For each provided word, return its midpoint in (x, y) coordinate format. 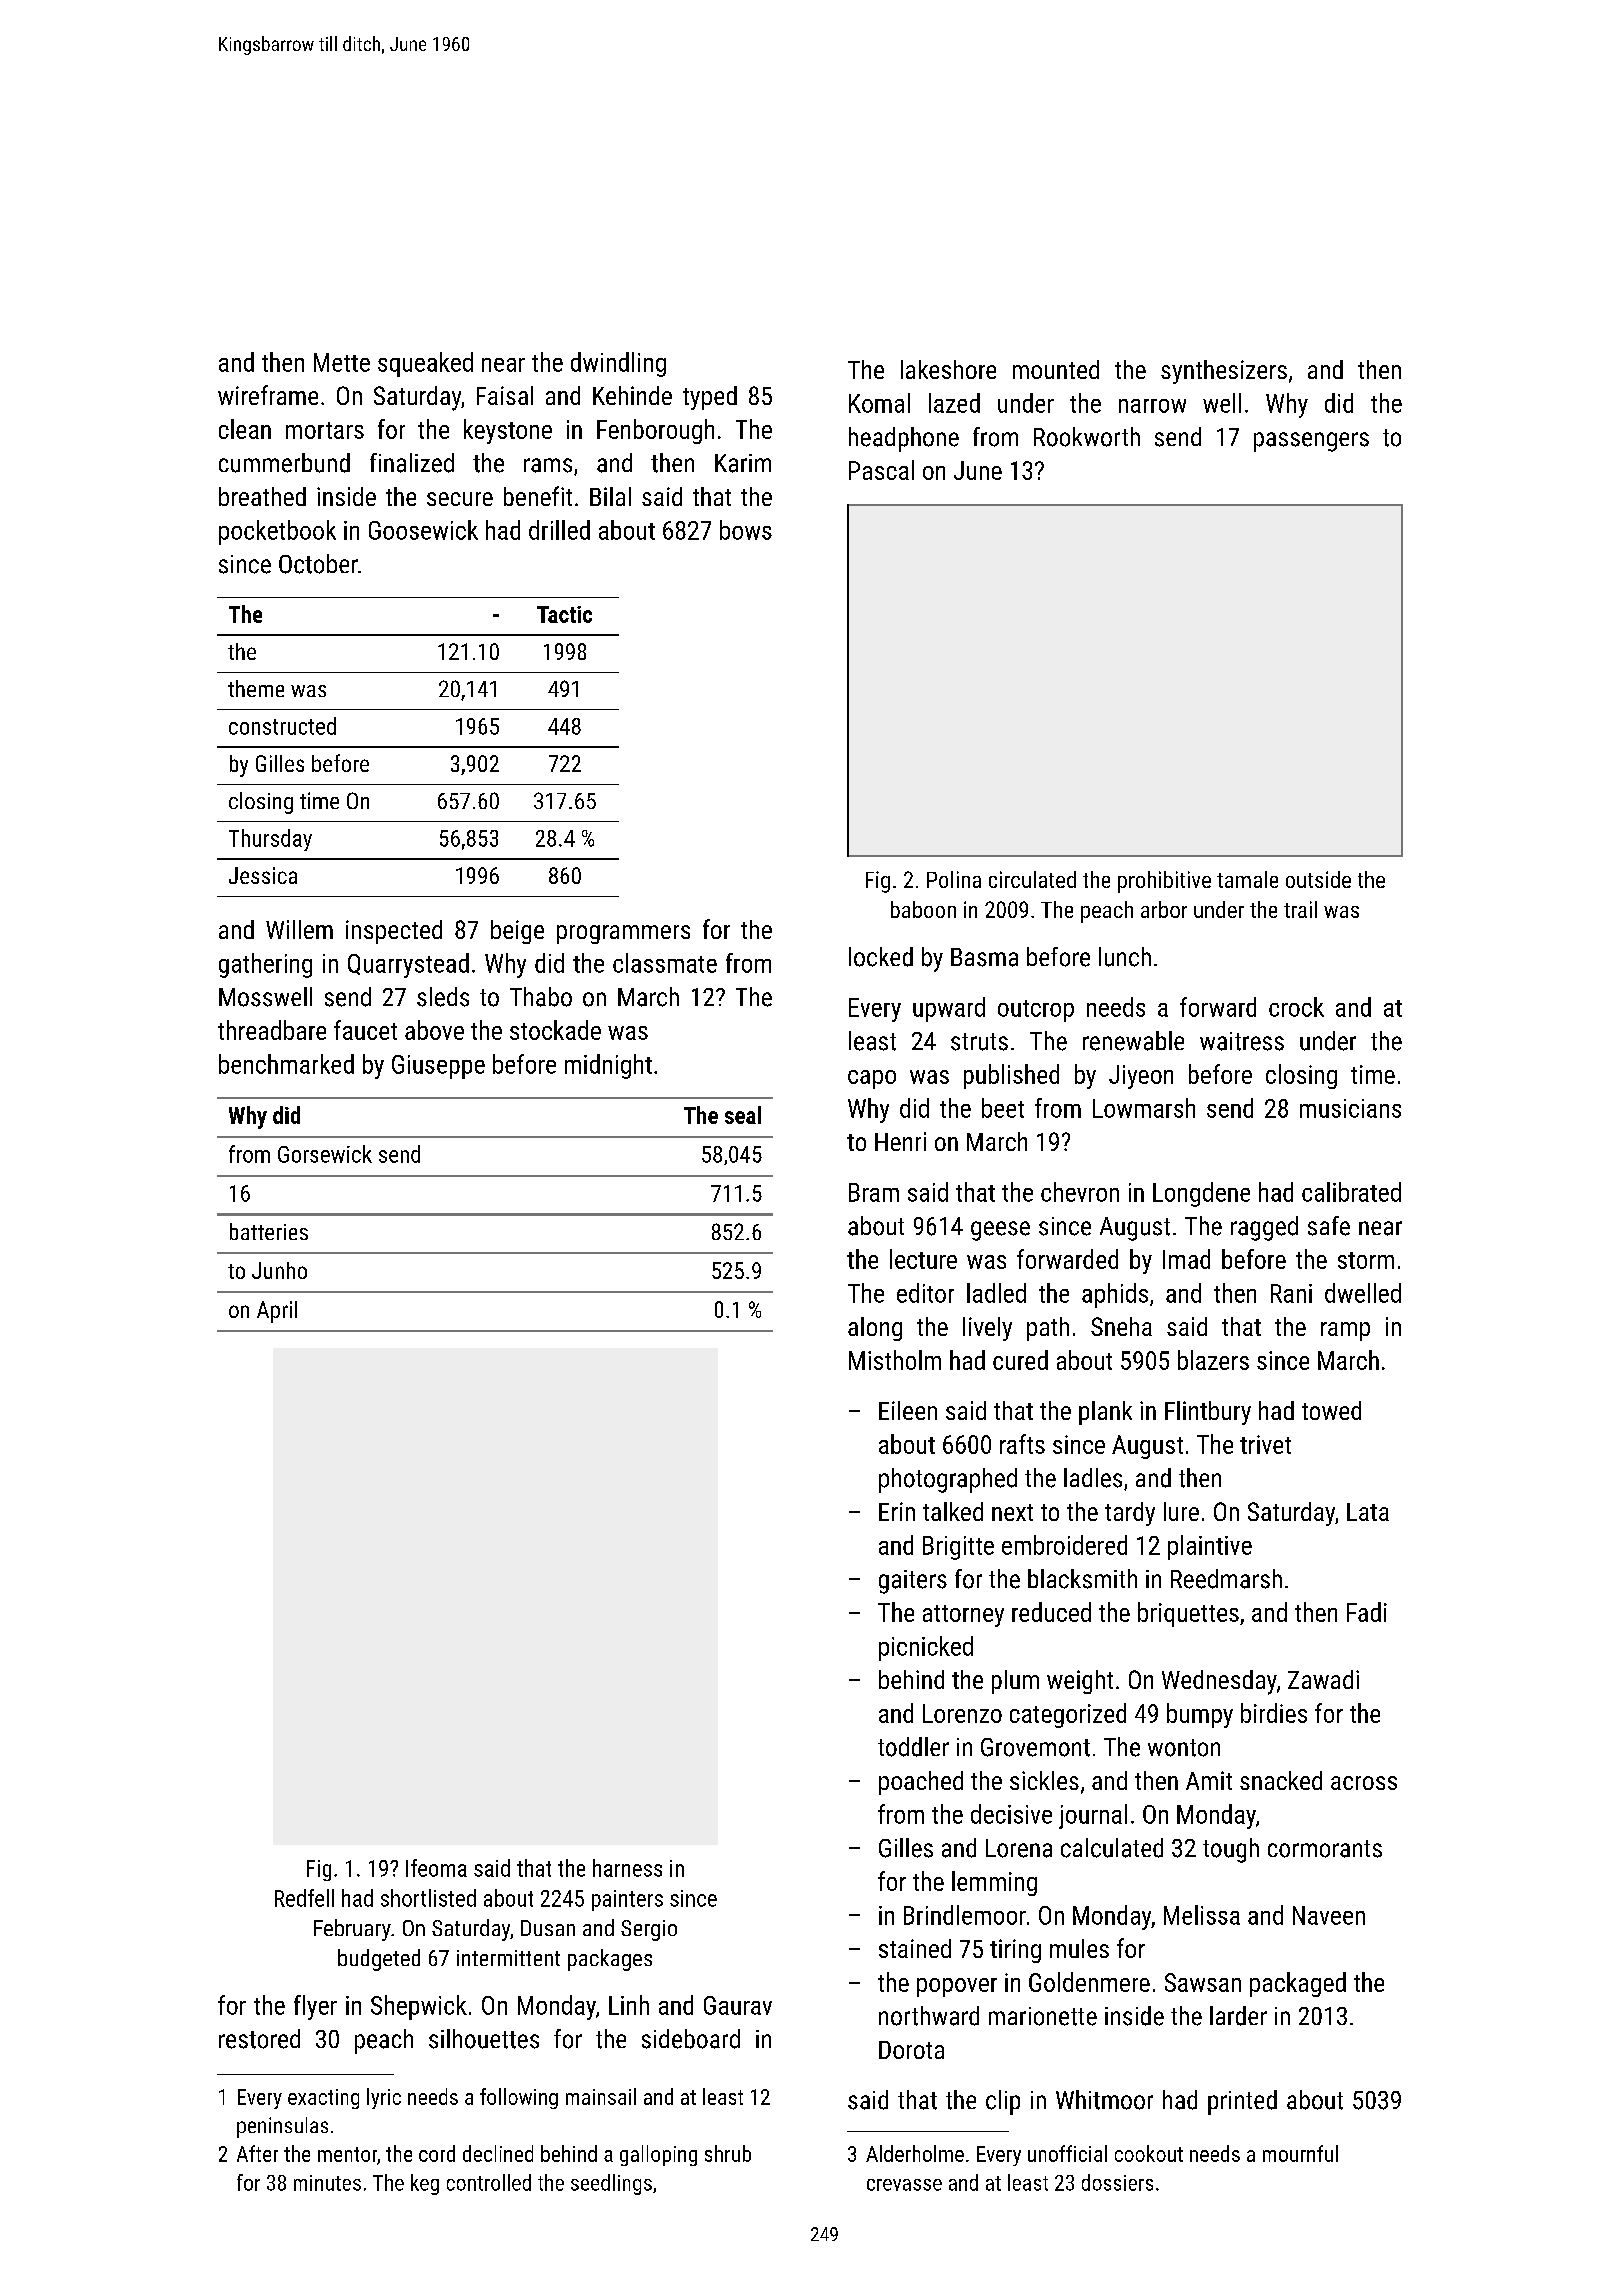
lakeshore (948, 369)
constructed (282, 726)
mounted (1056, 369)
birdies (1274, 1713)
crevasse (904, 2185)
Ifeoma (436, 1868)
